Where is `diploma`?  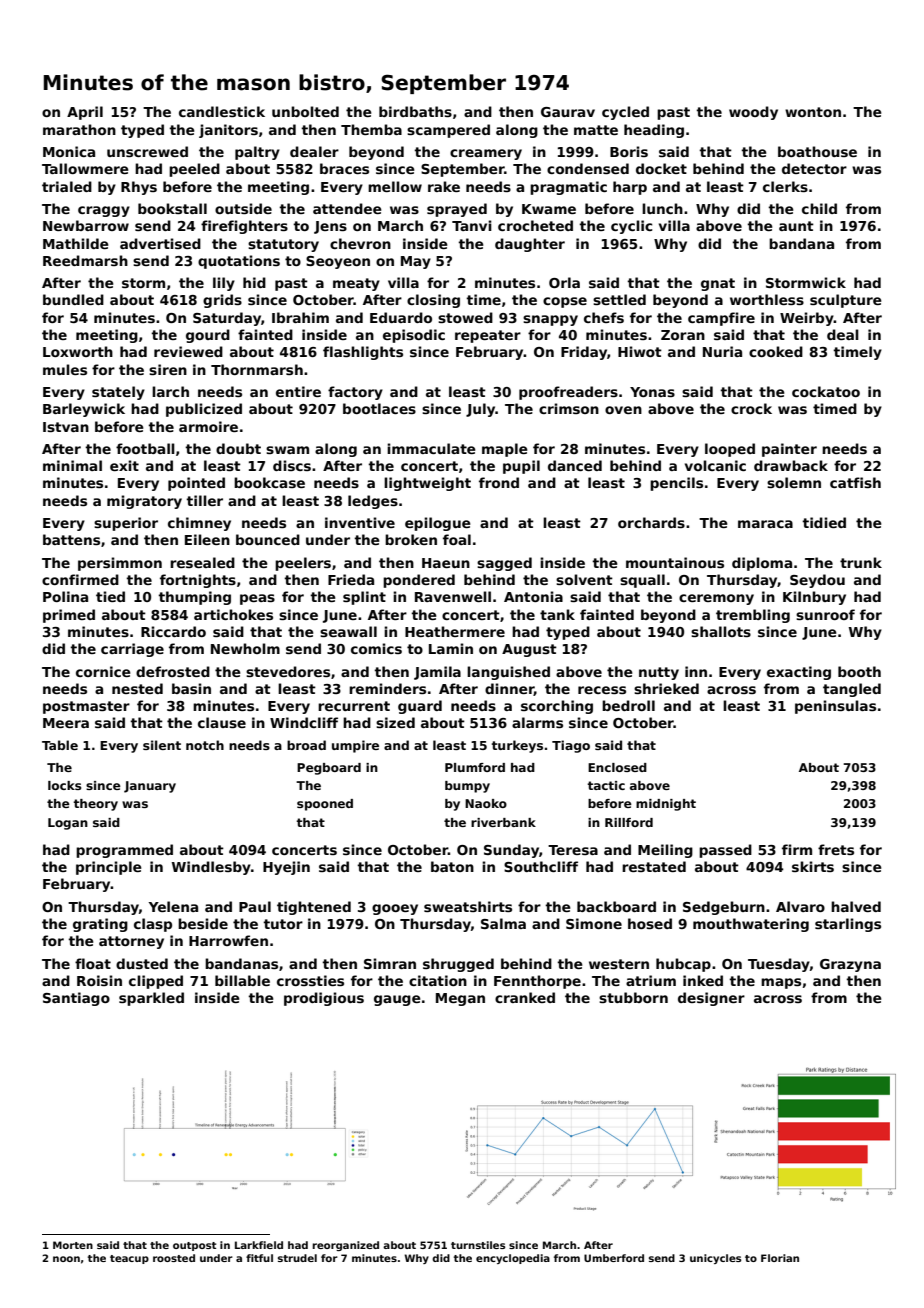 diploma is located at coordinates (762, 564).
